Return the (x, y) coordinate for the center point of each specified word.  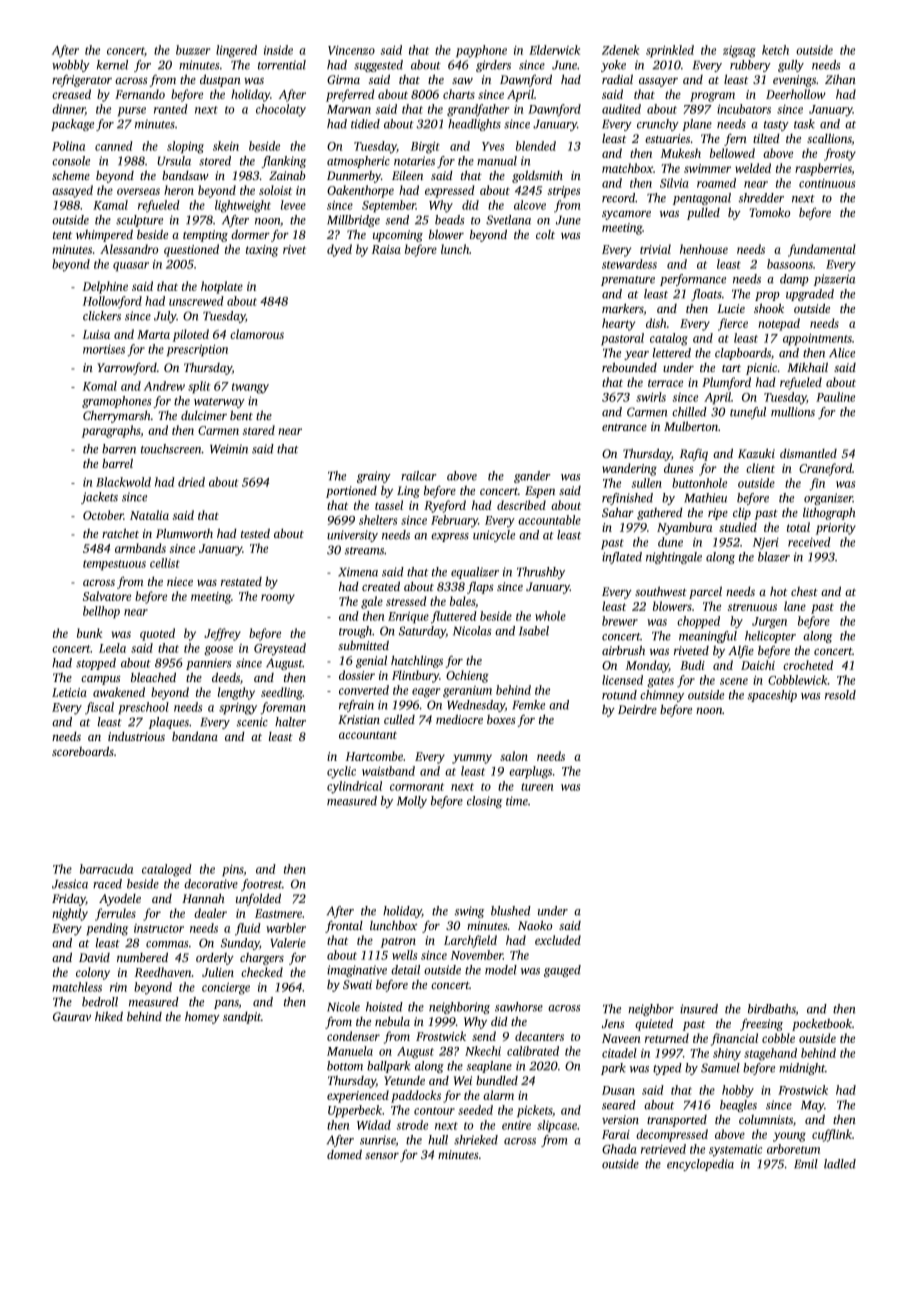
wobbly (71, 66)
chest (804, 591)
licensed (622, 680)
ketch (775, 50)
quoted (157, 634)
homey (202, 1017)
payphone (481, 51)
